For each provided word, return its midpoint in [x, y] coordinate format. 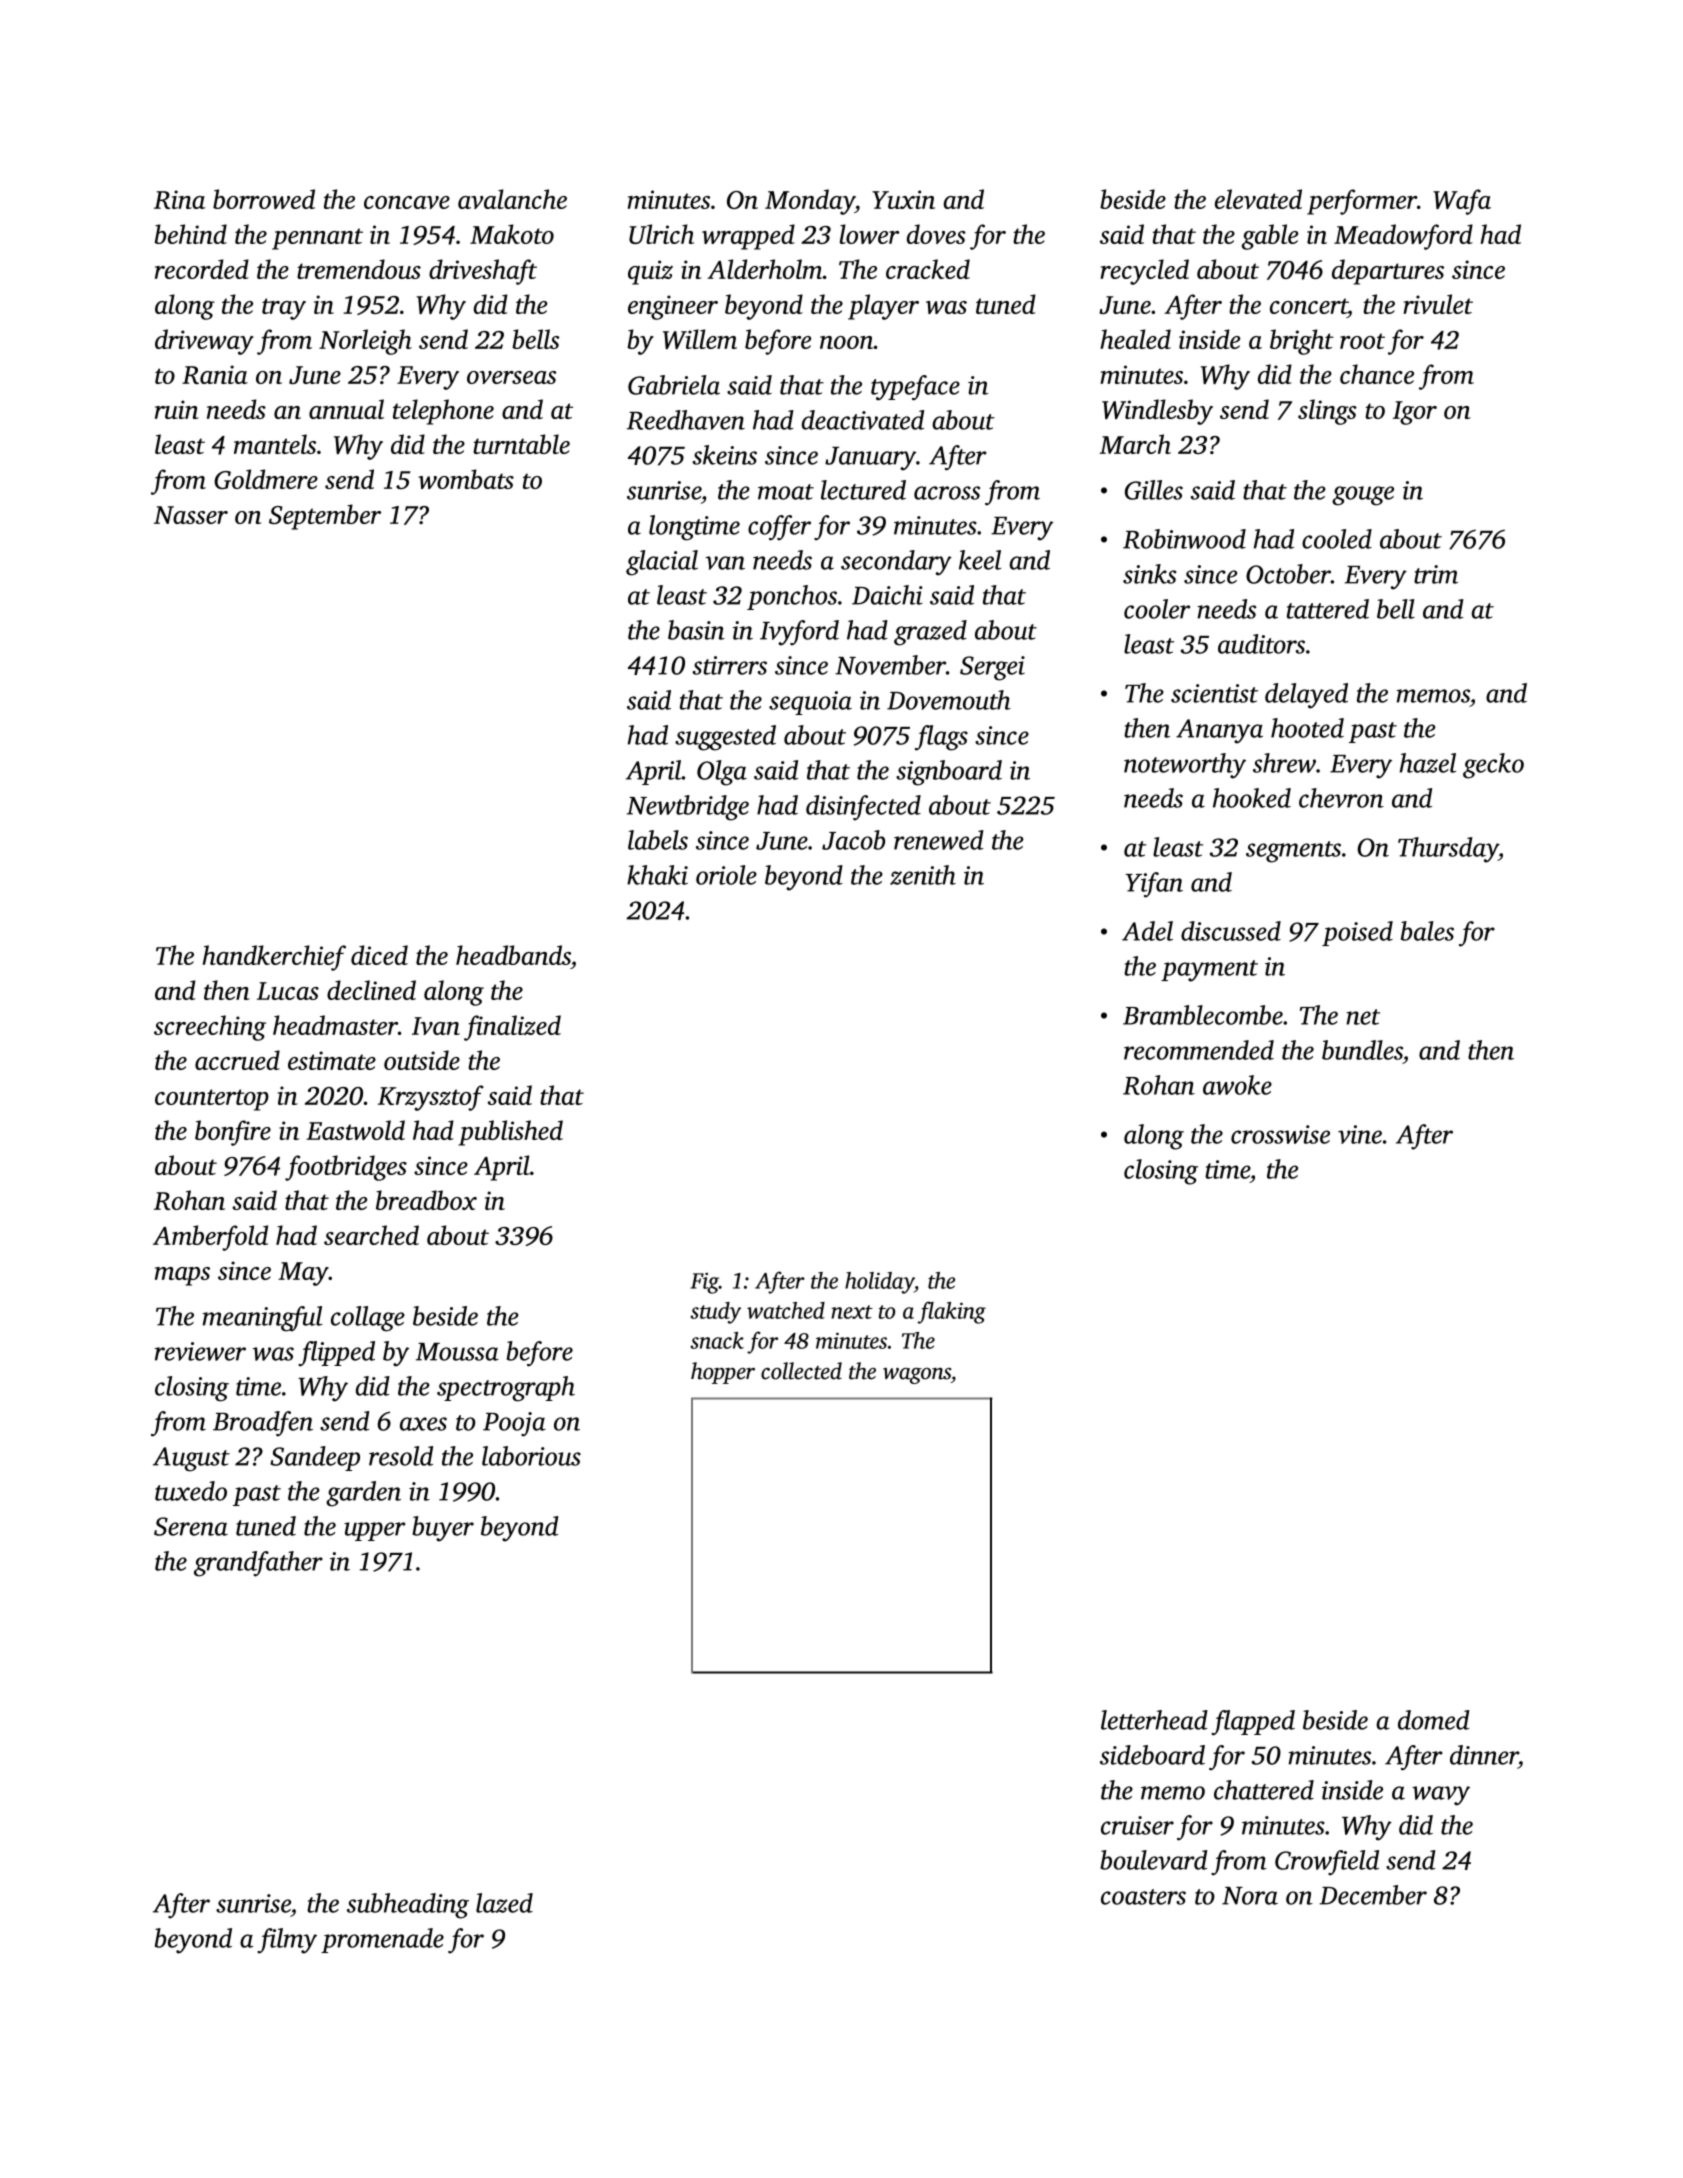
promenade [382, 1940]
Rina [179, 199]
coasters [1143, 1897]
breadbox [426, 1200]
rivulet [1438, 304]
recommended [1199, 1050]
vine [1360, 1134]
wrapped [748, 237]
